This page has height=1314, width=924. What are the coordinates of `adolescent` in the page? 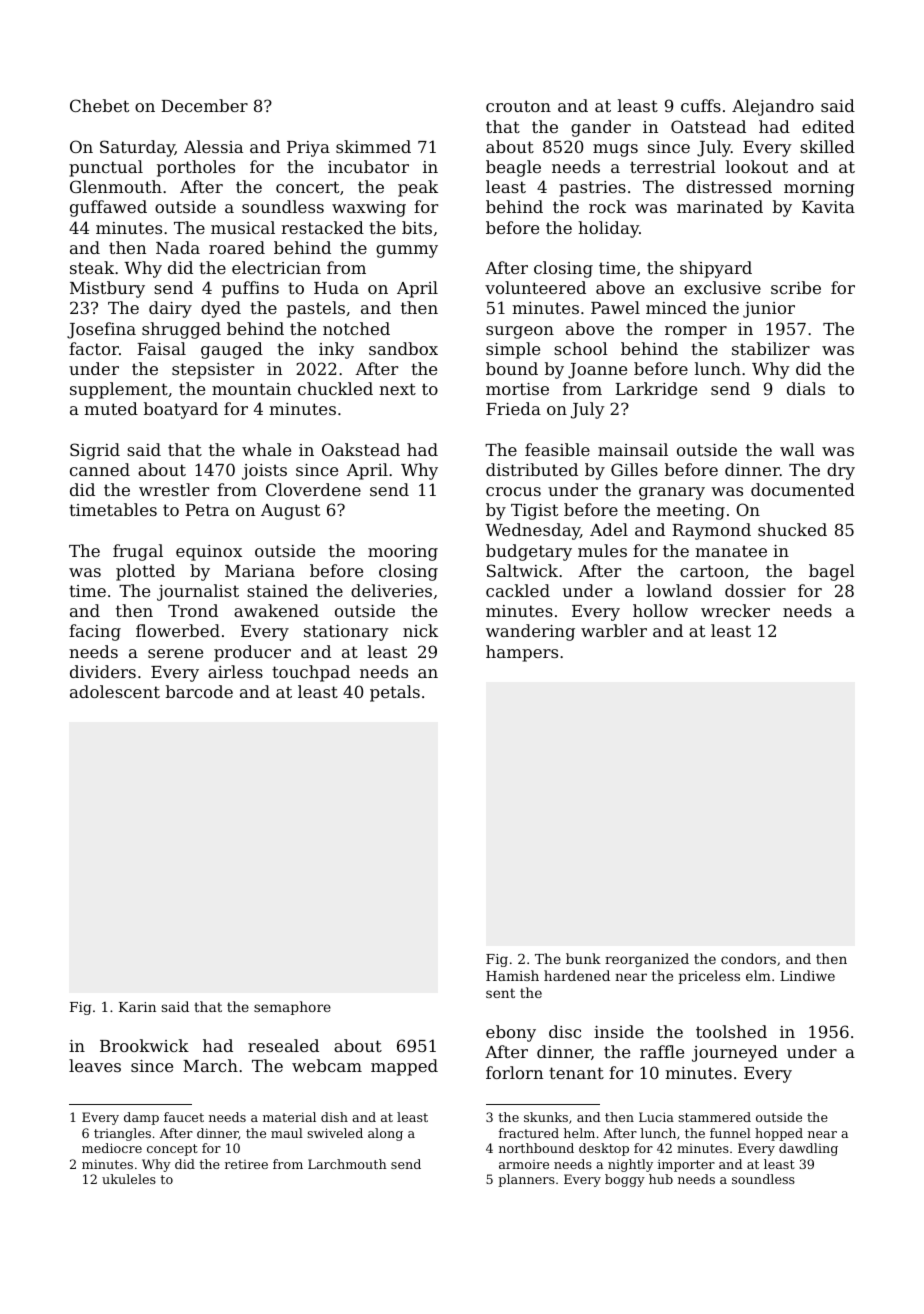 It's located at (115, 691).
